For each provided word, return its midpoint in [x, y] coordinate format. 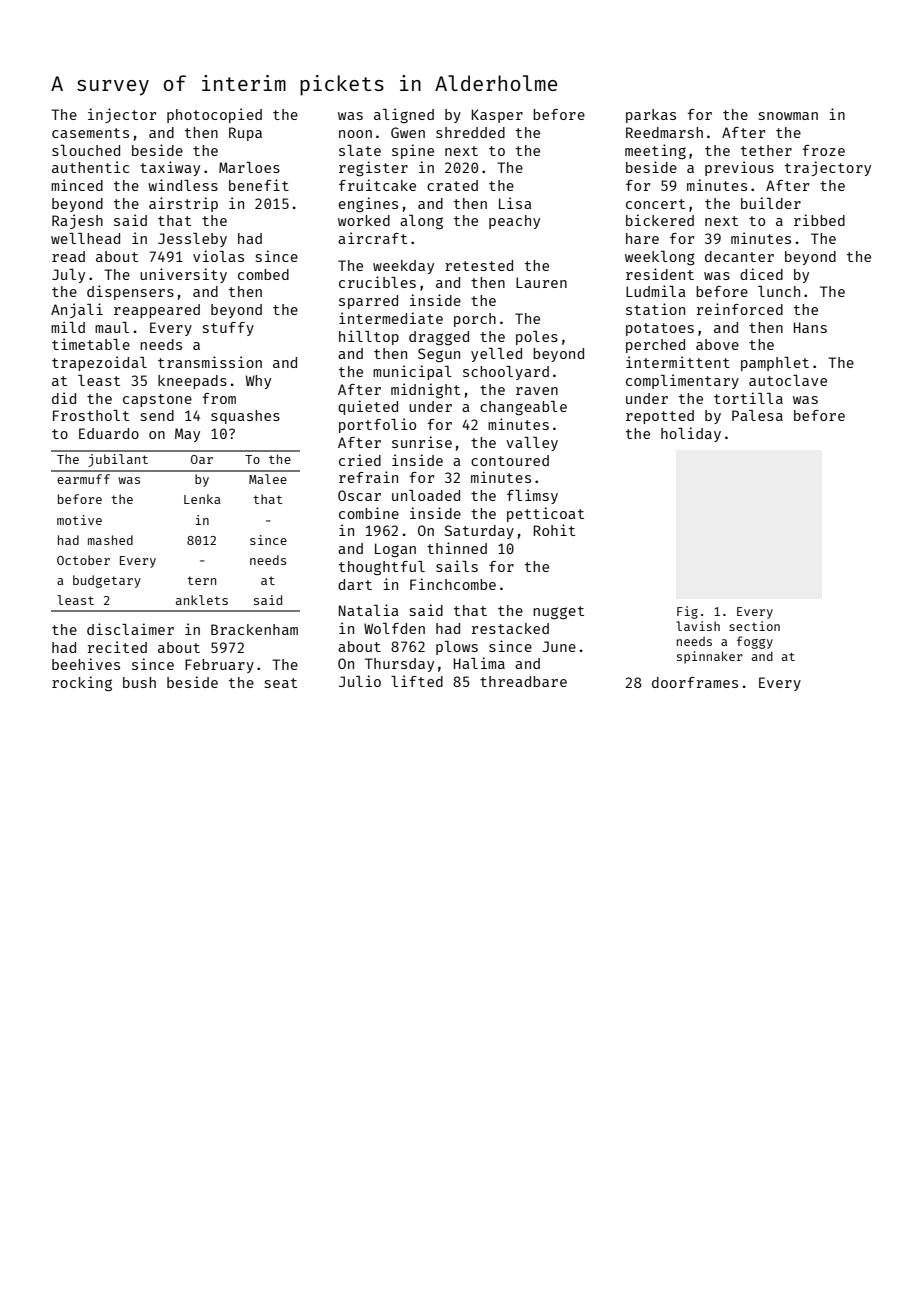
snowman [788, 116]
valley [532, 444]
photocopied [214, 115]
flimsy [532, 496]
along [421, 222]
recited [117, 647]
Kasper [497, 116]
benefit [259, 185]
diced [761, 274]
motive [79, 520]
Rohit [554, 530]
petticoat [545, 514]
